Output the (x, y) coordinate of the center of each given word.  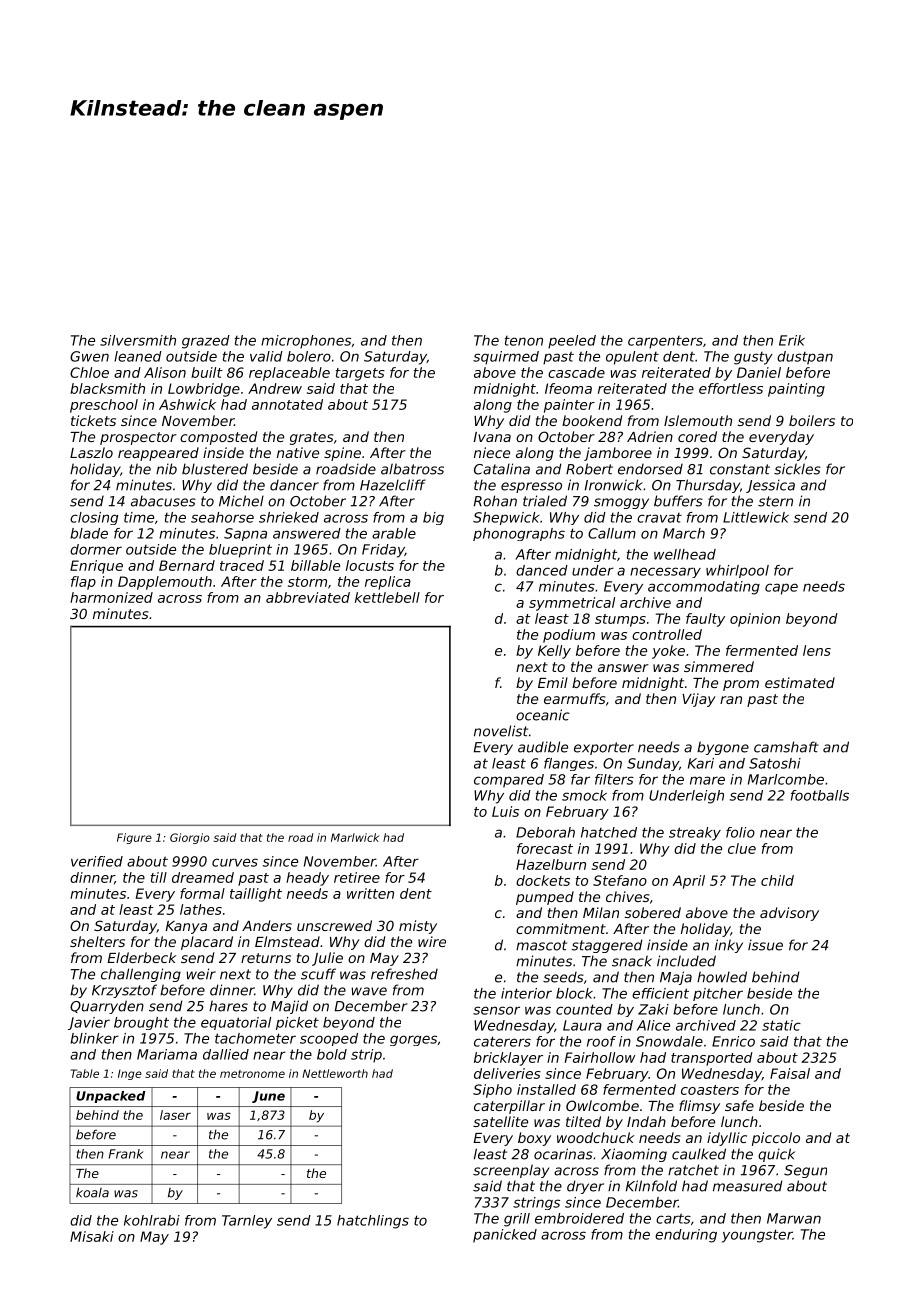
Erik (792, 340)
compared (509, 781)
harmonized (111, 597)
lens (817, 650)
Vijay (699, 700)
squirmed (506, 358)
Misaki (92, 1236)
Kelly (554, 652)
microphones (306, 342)
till (159, 877)
